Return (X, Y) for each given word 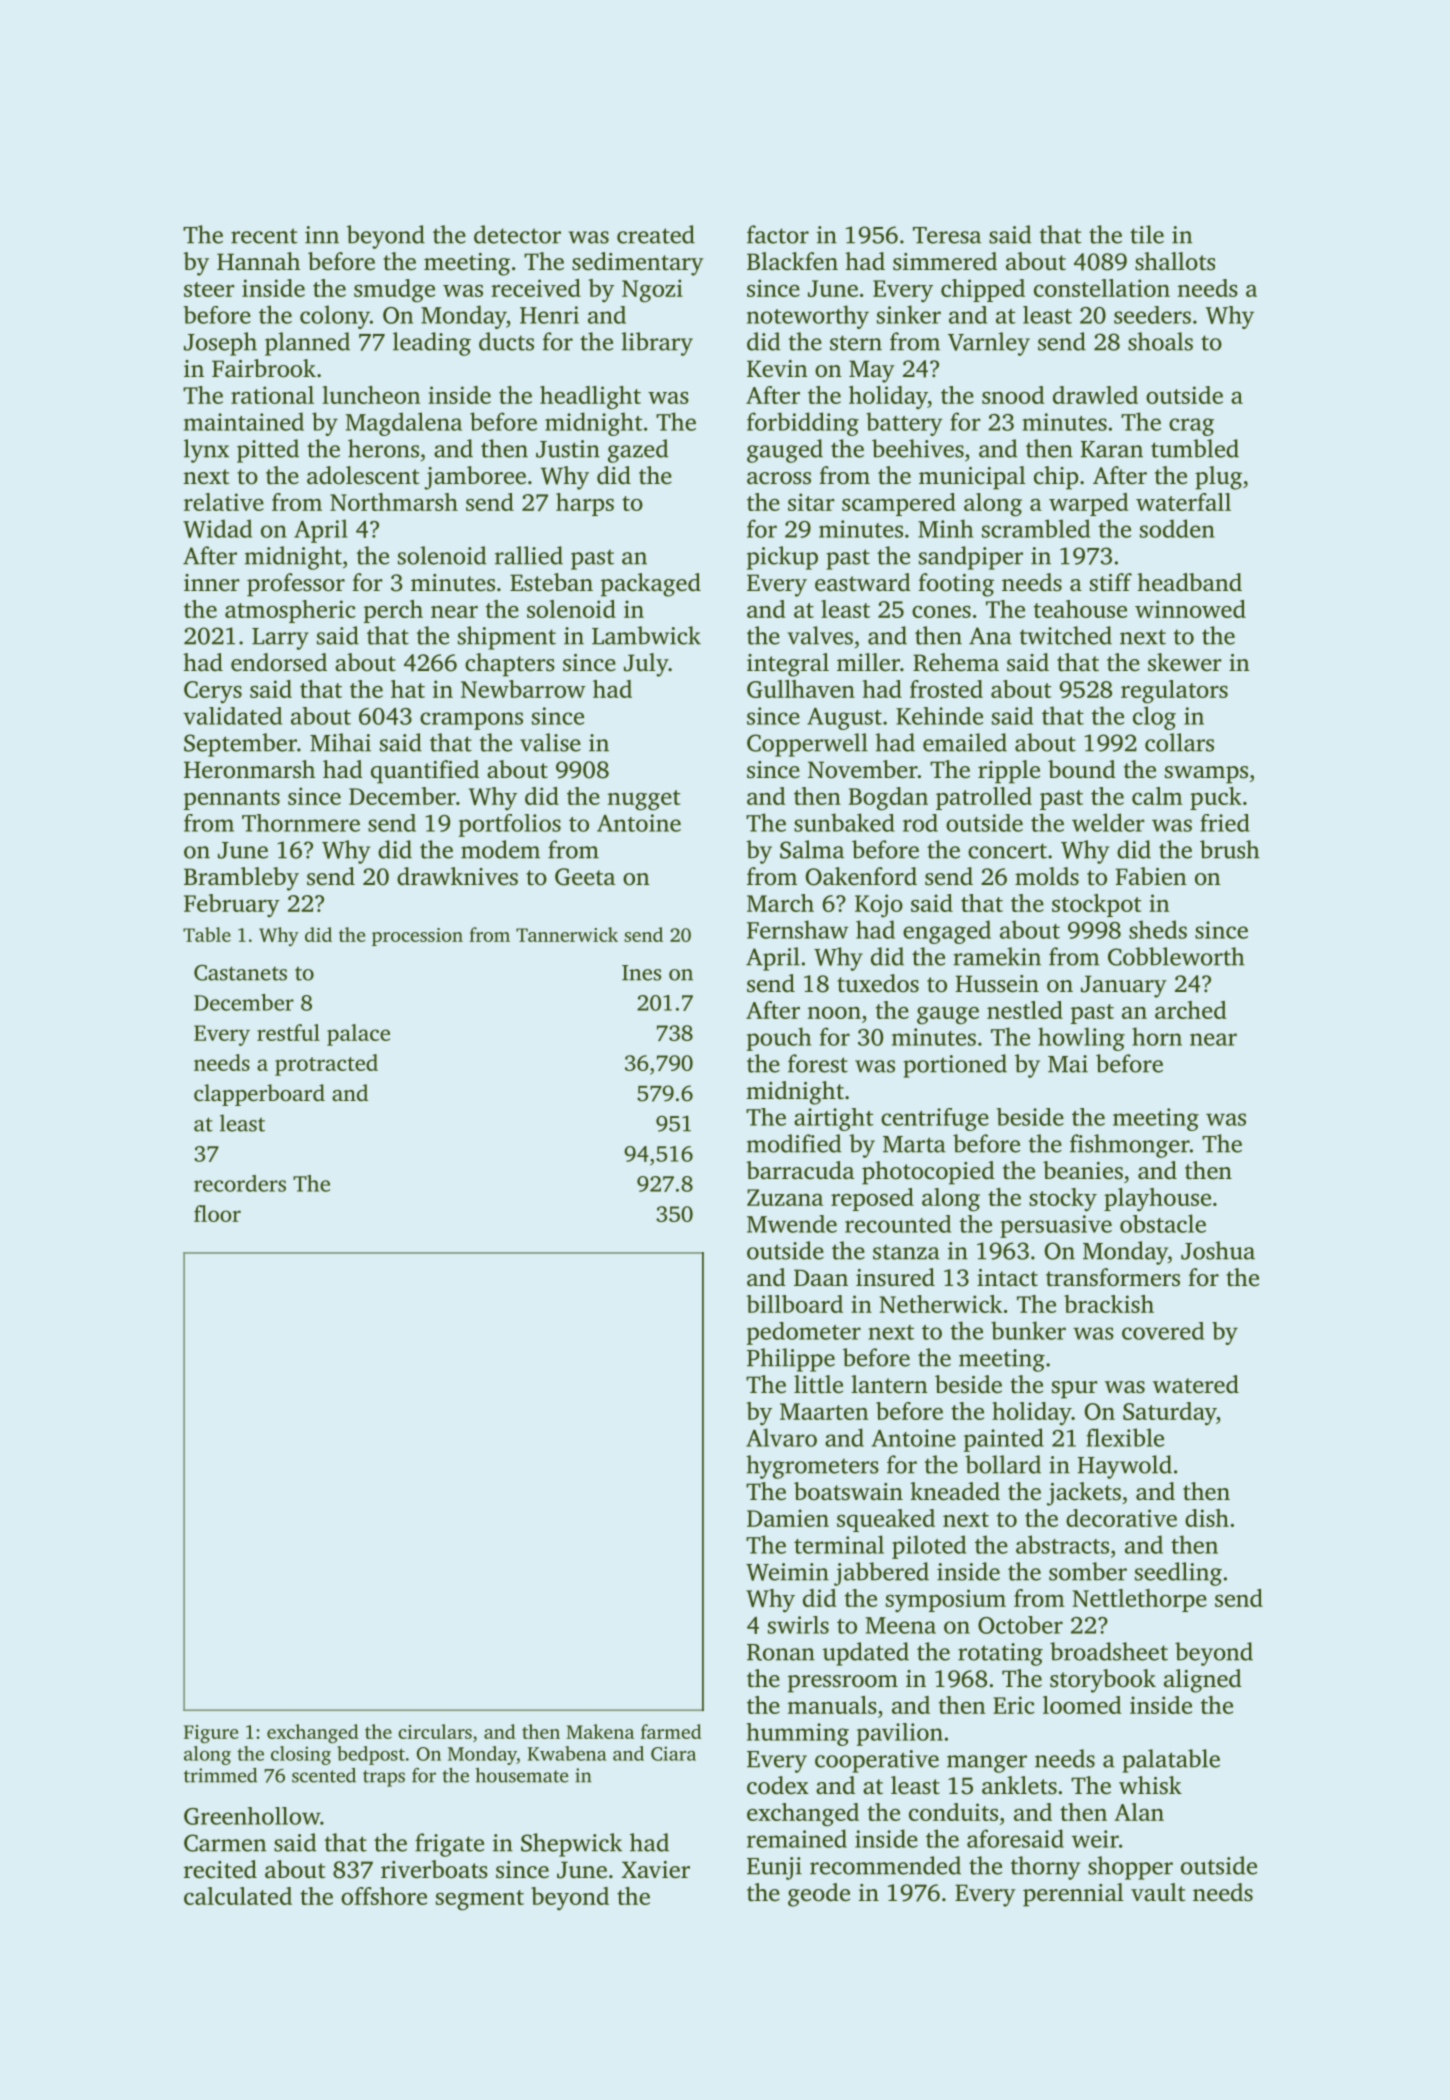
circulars (435, 1731)
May (872, 371)
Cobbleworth (1176, 956)
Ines (641, 973)
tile (1147, 234)
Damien (788, 1518)
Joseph (220, 344)
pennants (232, 800)
